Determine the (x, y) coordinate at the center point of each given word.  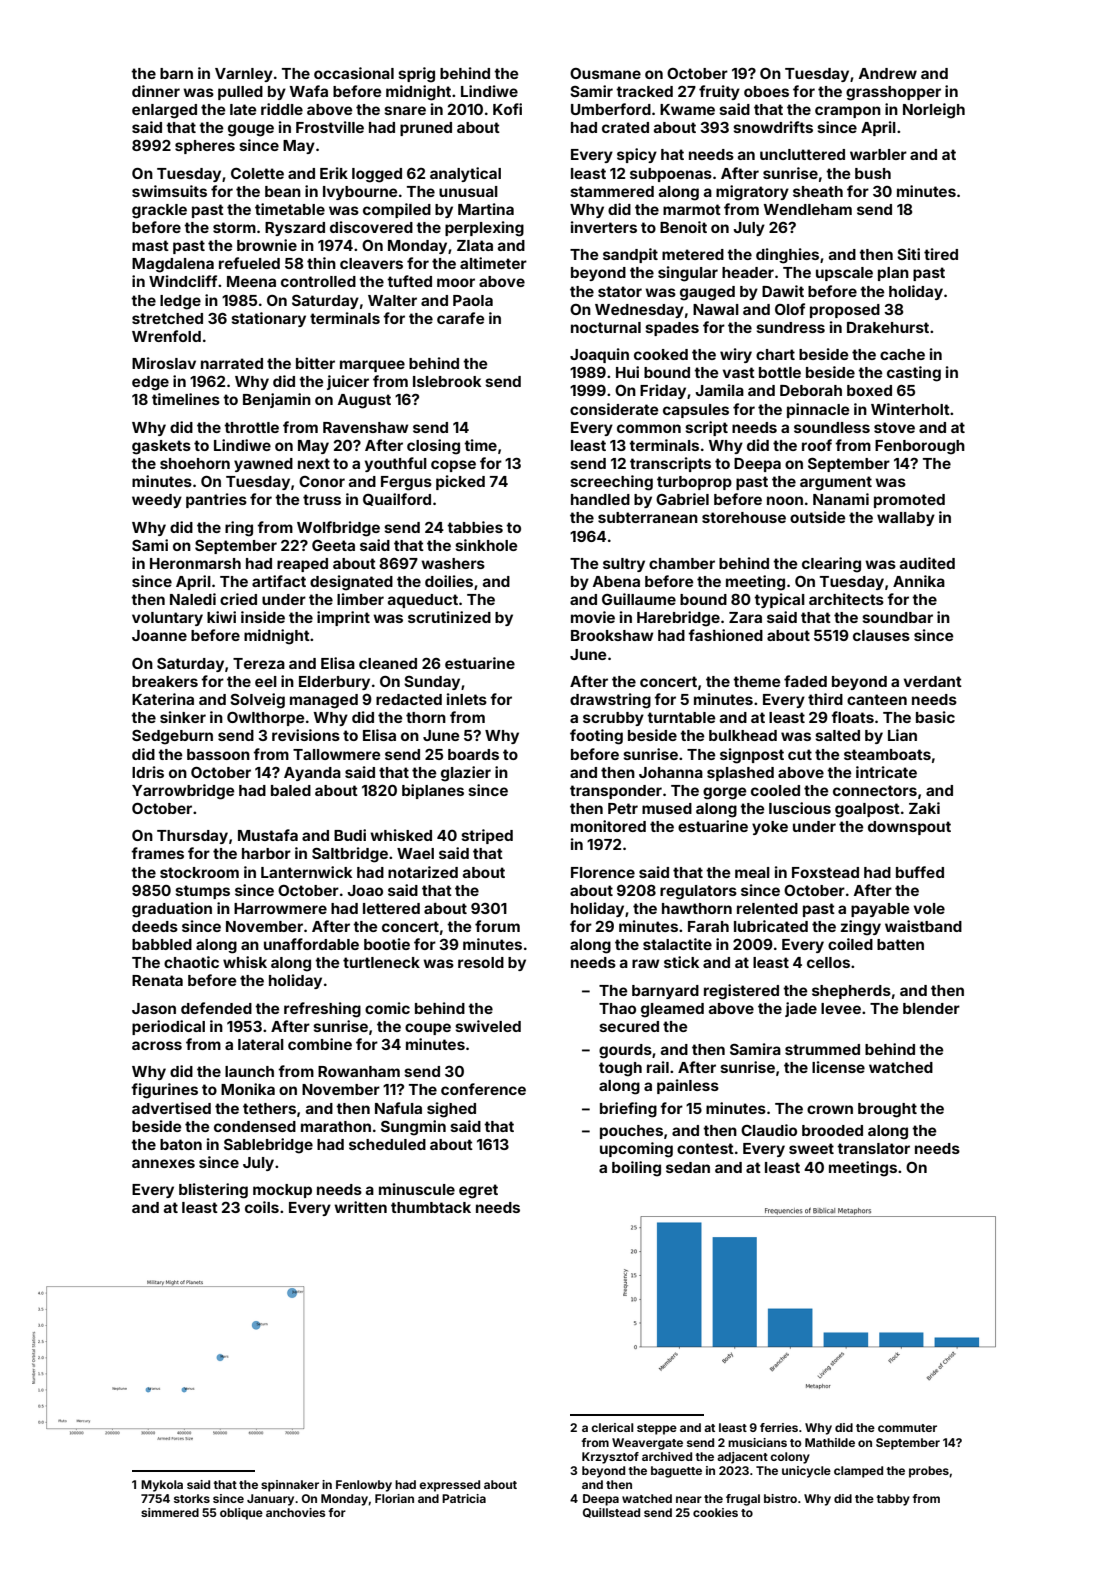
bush (873, 173)
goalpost (867, 810)
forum (497, 926)
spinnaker (290, 1486)
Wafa (309, 91)
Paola (473, 300)
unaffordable (311, 944)
